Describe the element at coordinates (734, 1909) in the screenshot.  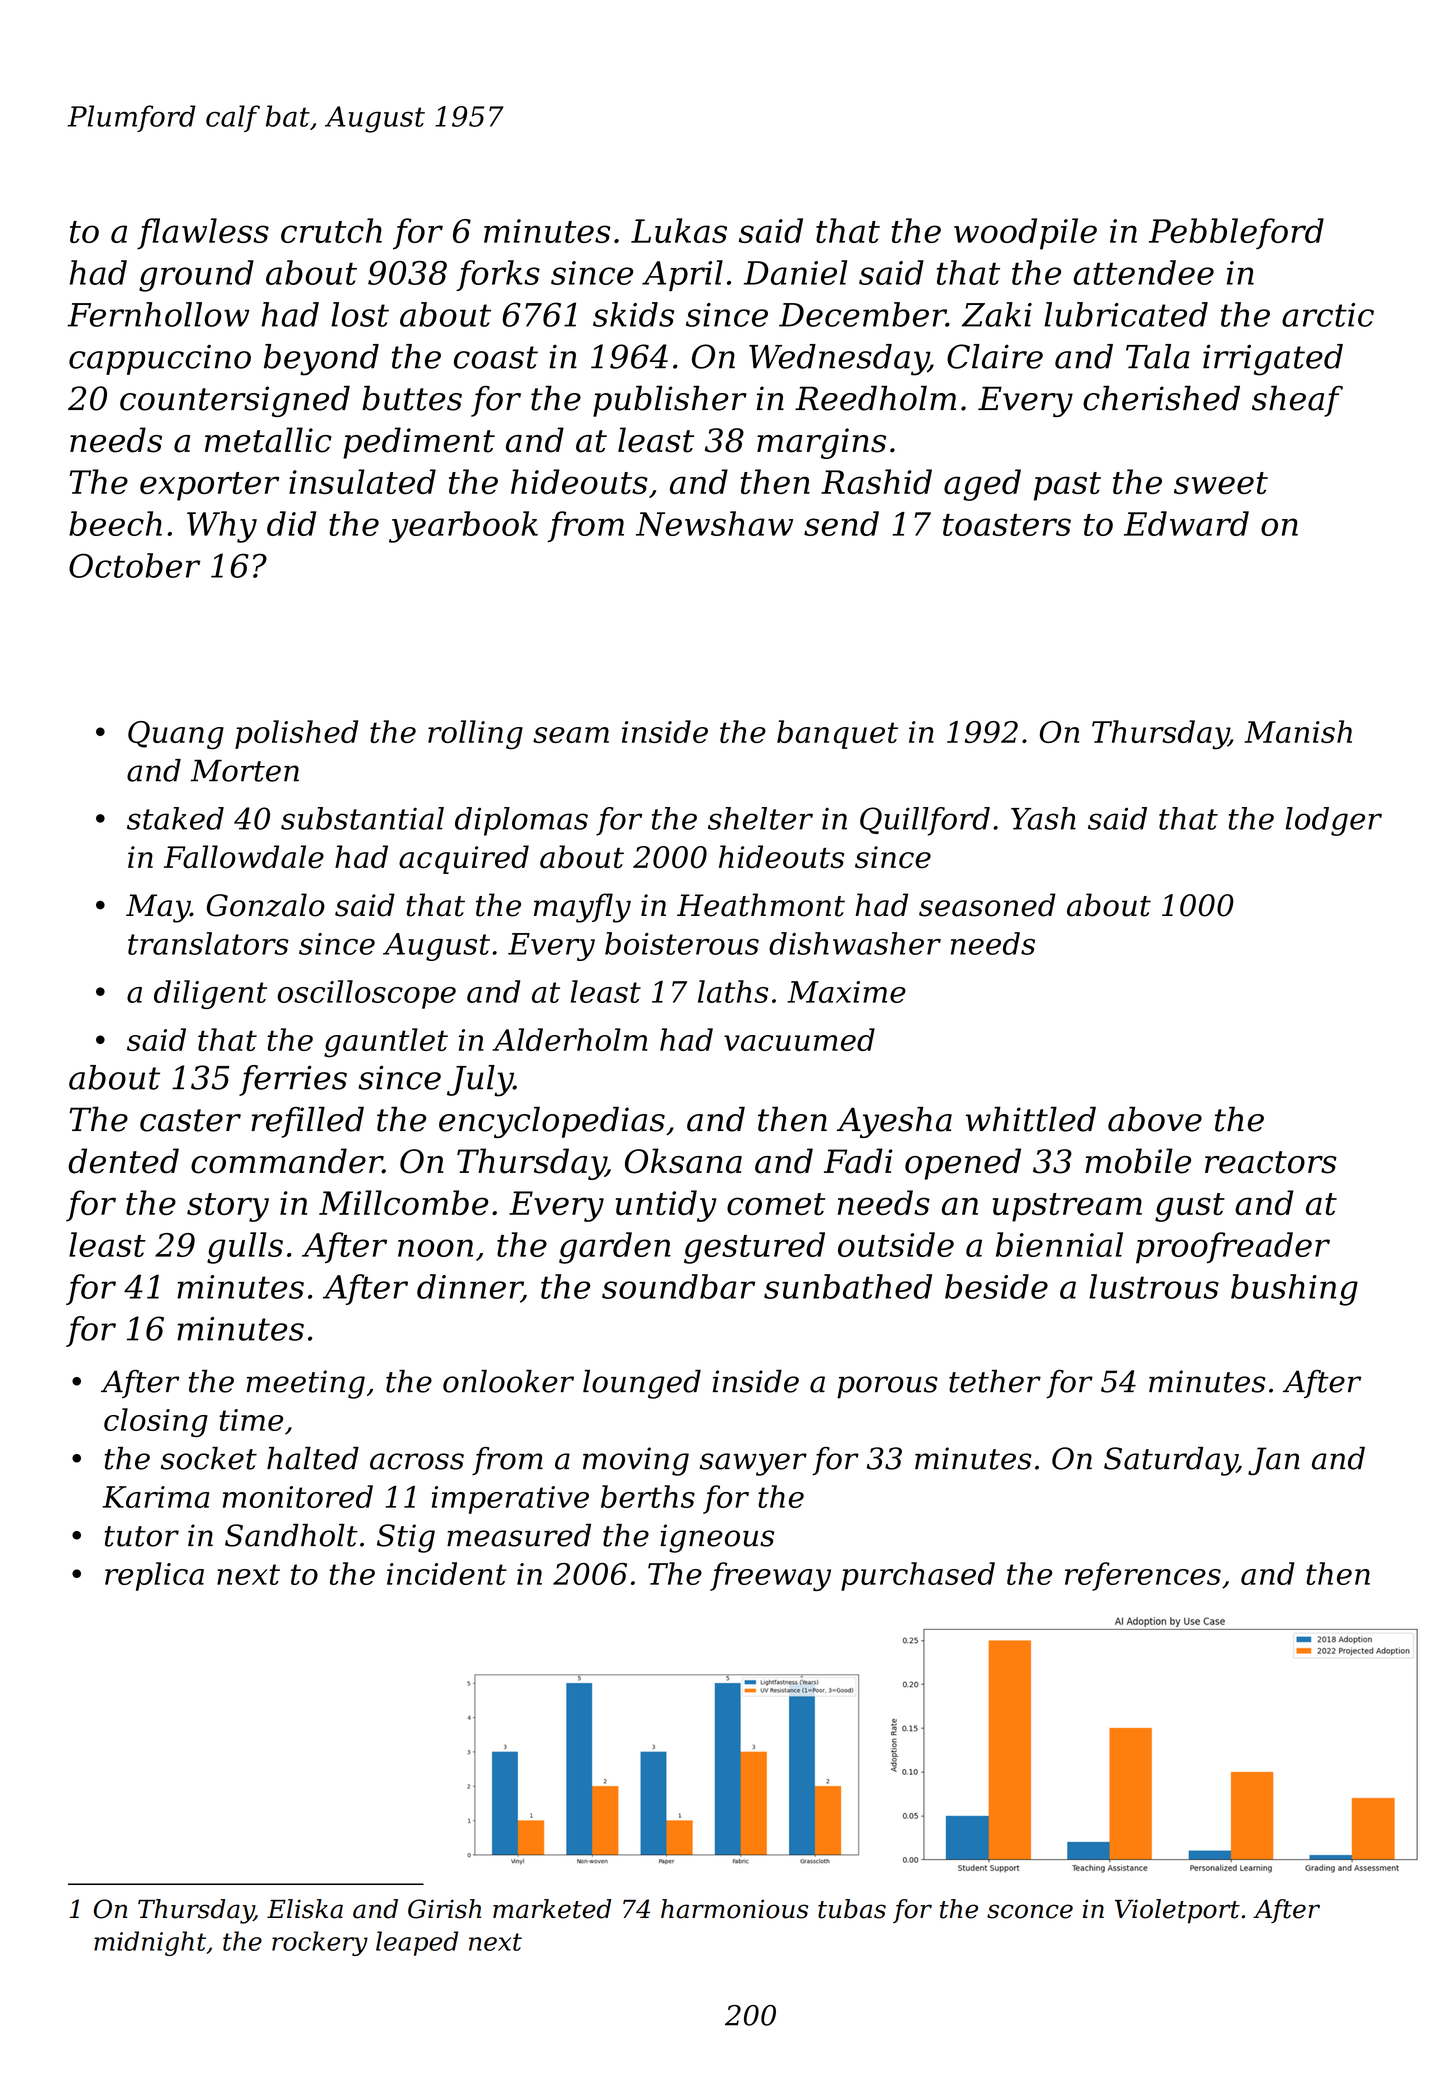
I see `harmonious` at that location.
